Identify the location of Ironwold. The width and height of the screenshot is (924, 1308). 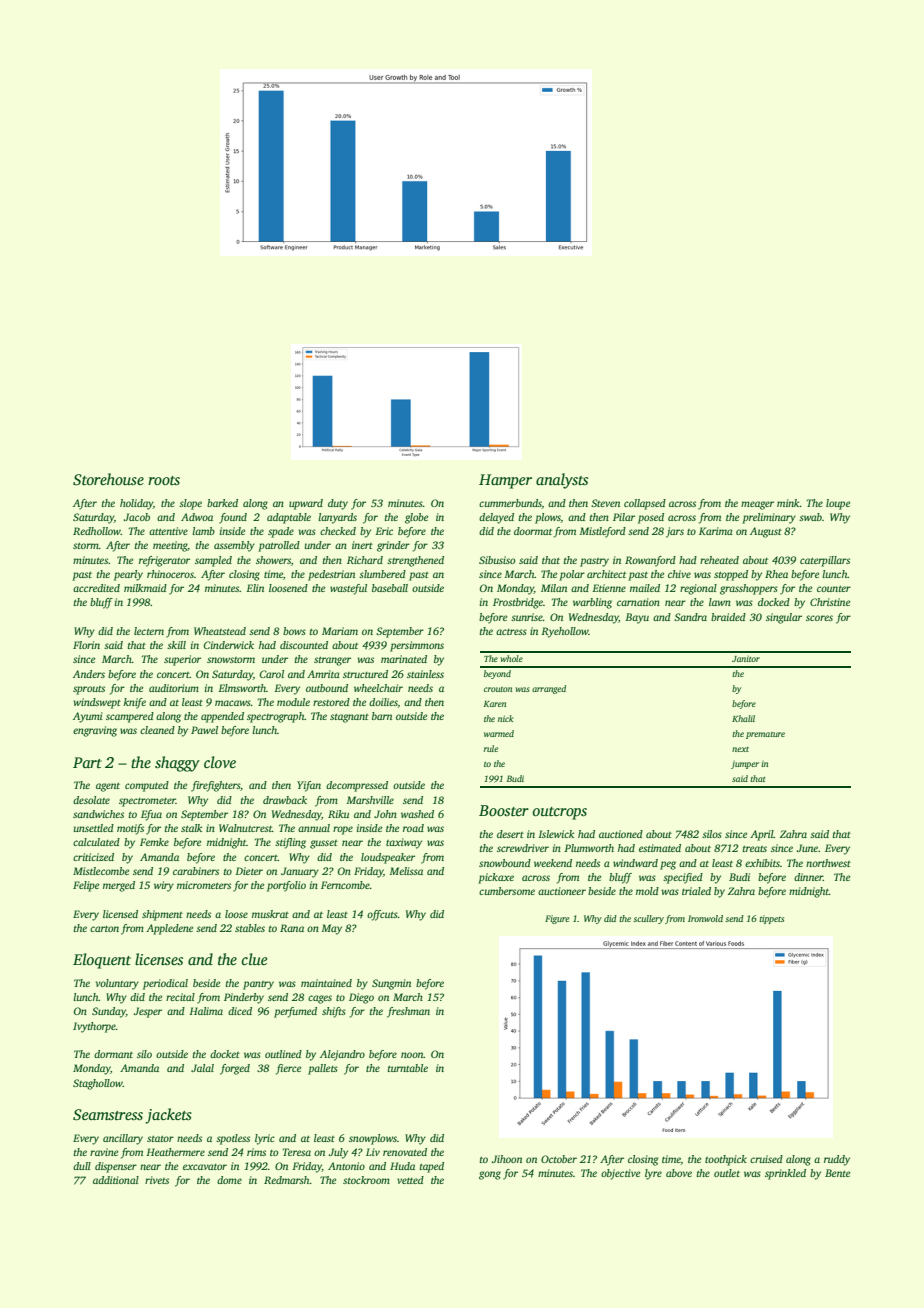
(705, 918).
